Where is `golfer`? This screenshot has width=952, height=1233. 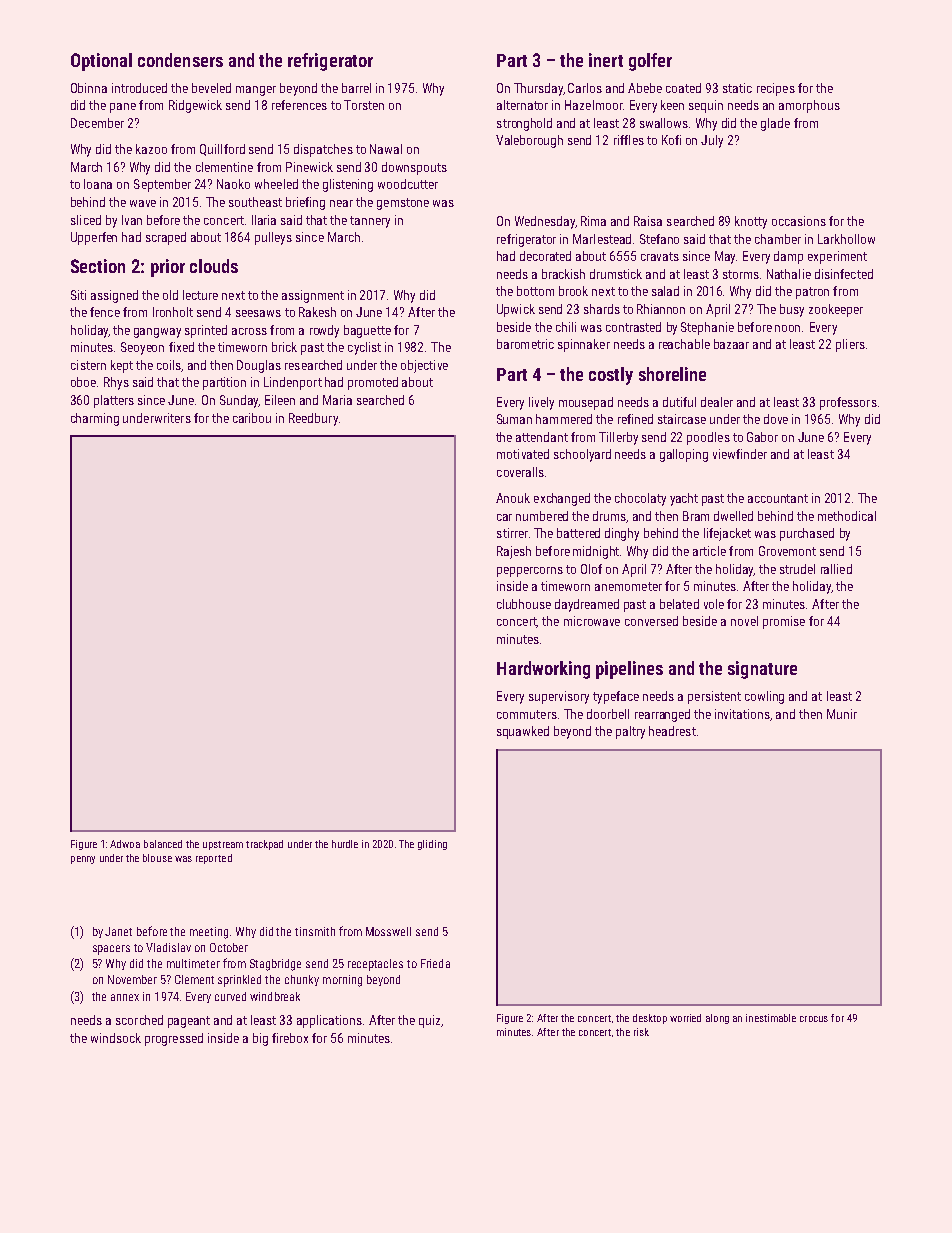
golfer is located at coordinates (650, 62).
